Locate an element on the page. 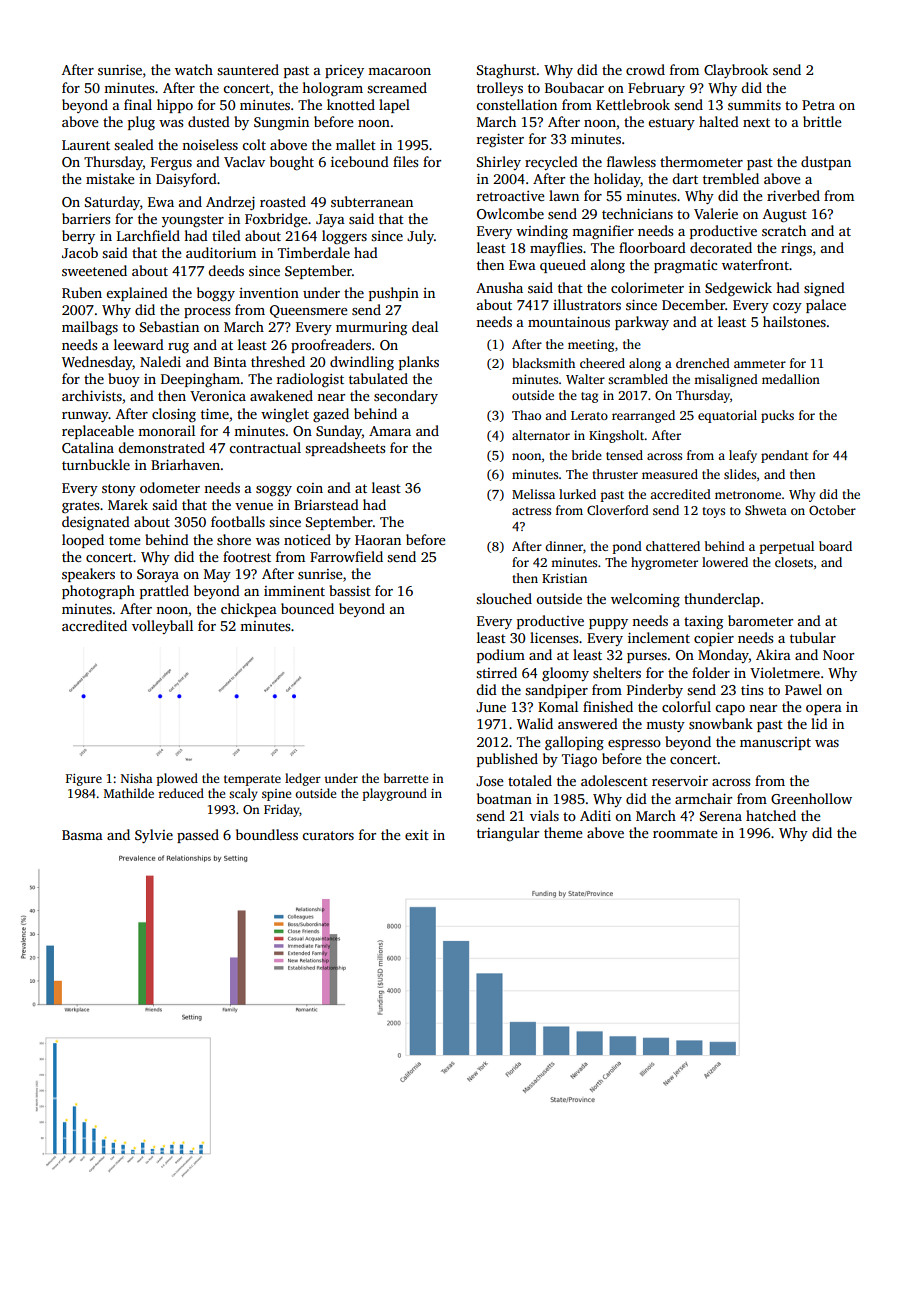 This image has width=924, height=1308. Mathilde is located at coordinates (129, 793).
